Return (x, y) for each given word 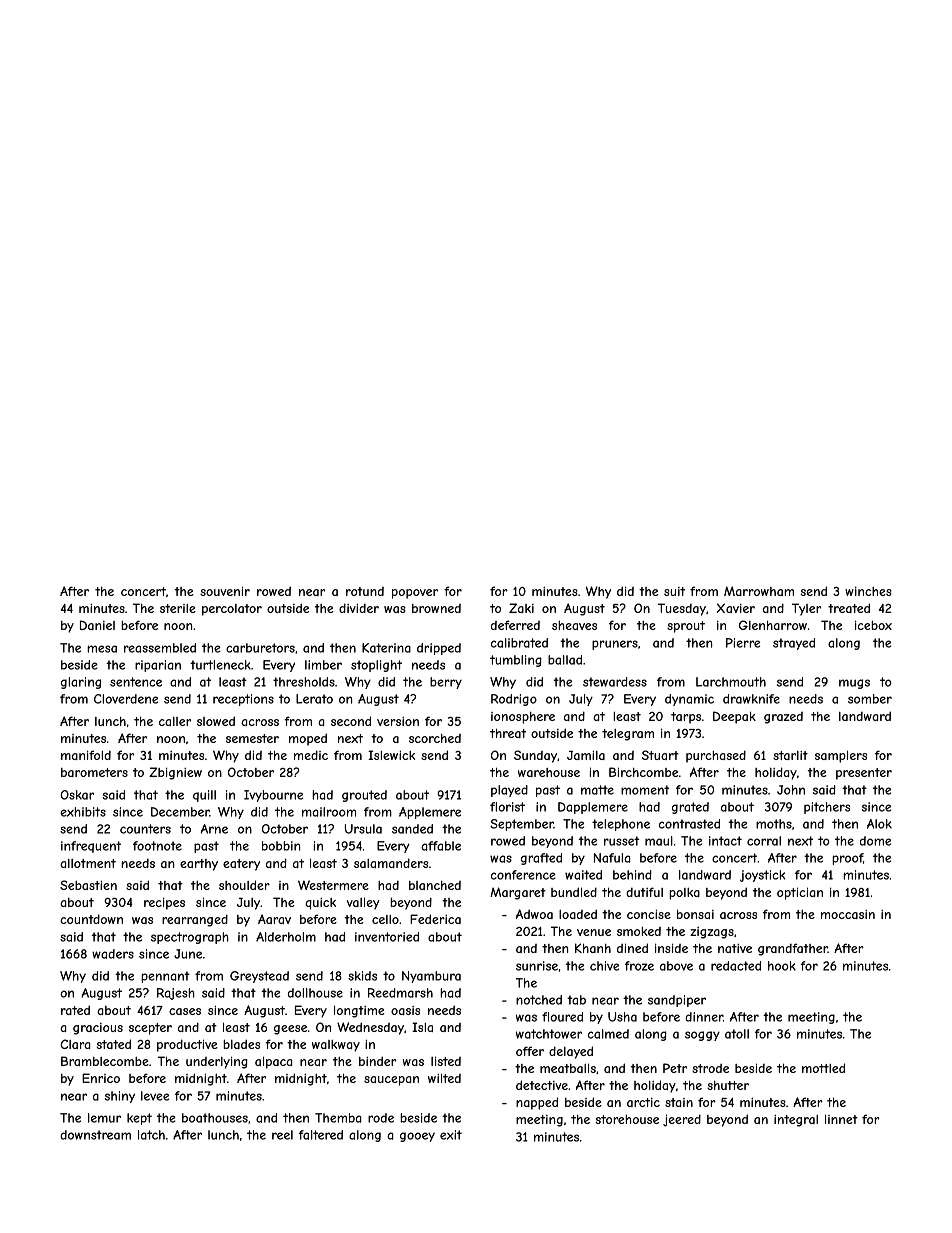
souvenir (225, 591)
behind (632, 875)
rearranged (195, 920)
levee (155, 1096)
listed (446, 1061)
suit (674, 591)
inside (671, 948)
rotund (365, 591)
